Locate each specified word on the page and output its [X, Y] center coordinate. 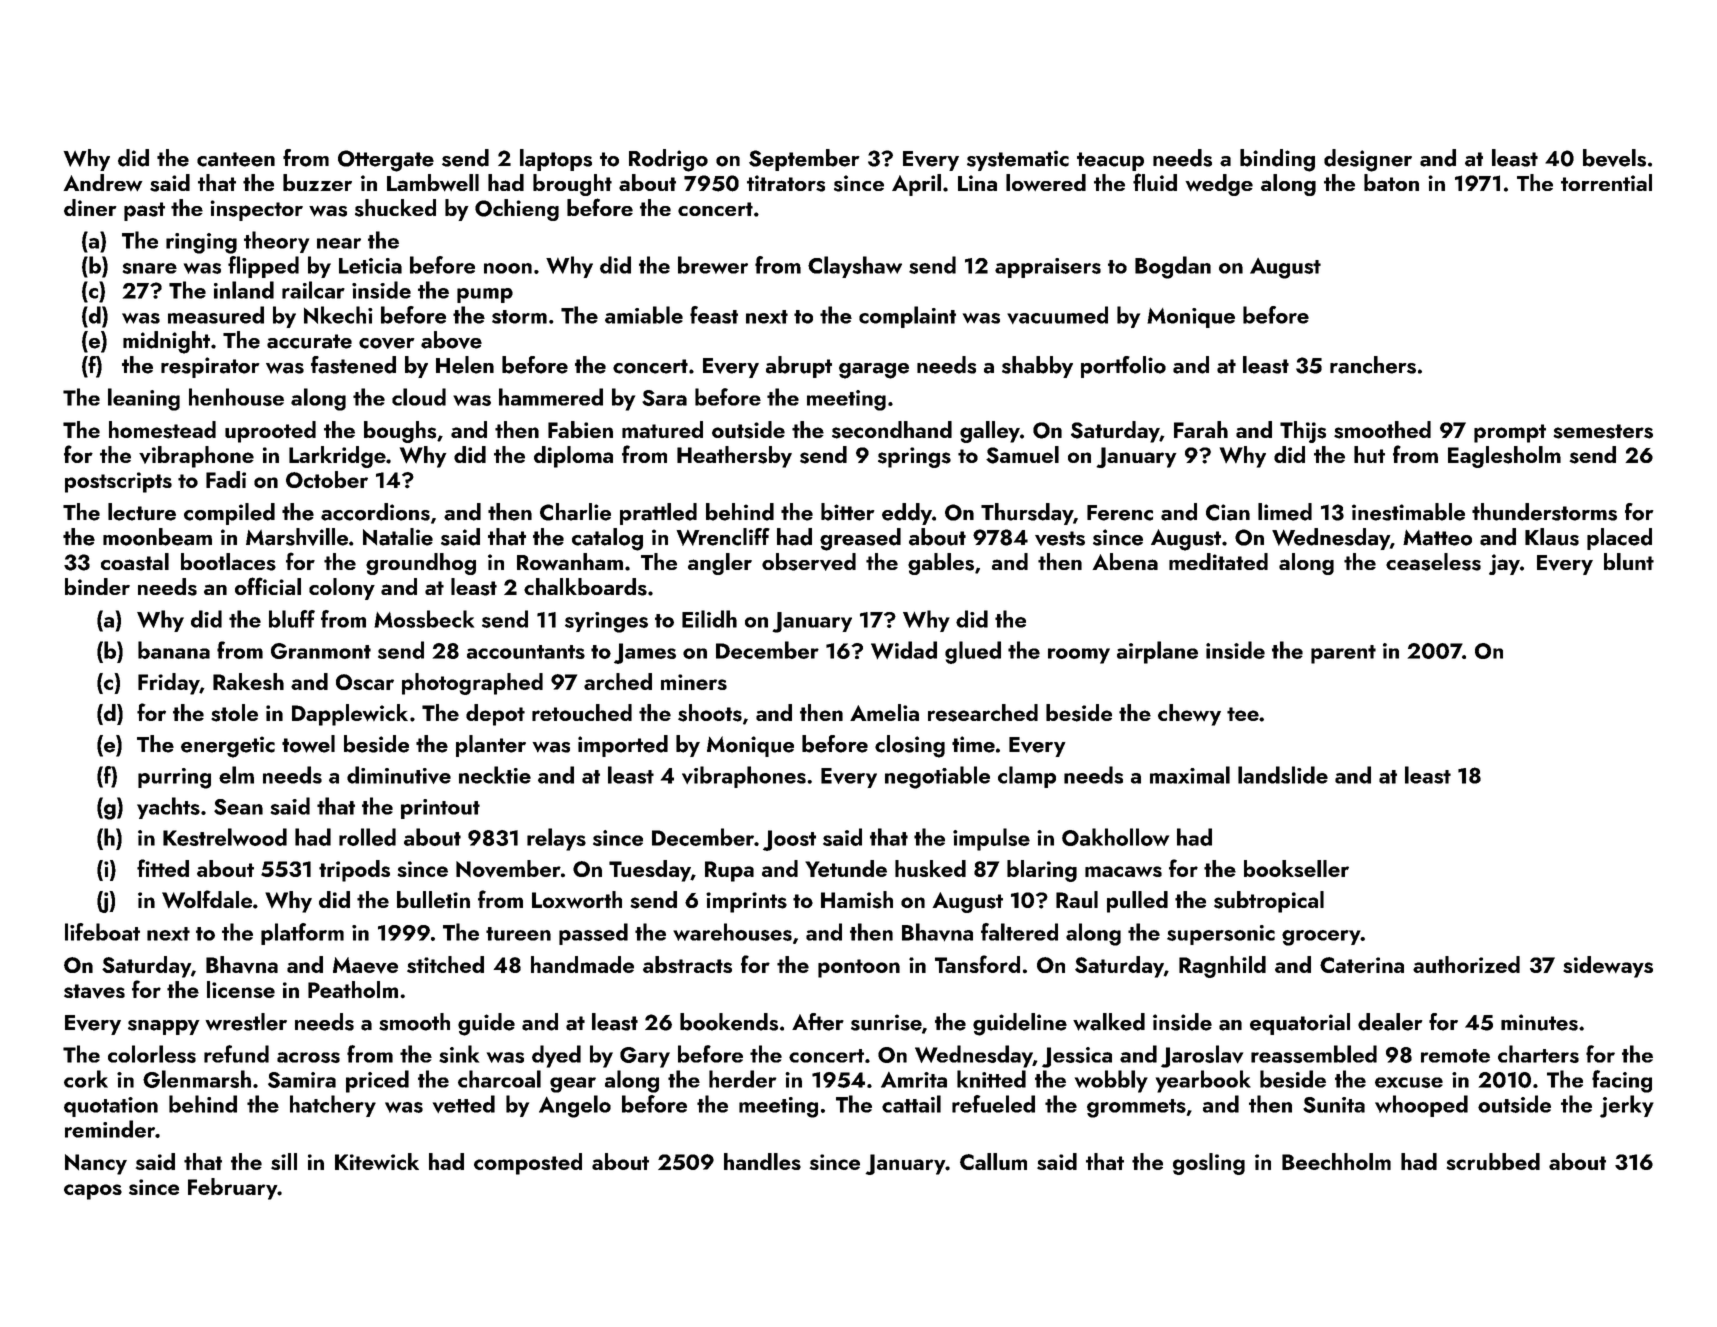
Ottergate [386, 161]
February [233, 1189]
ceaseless [1433, 562]
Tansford [977, 964]
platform [302, 934]
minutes [1539, 1022]
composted [528, 1164]
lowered [1046, 182]
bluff [292, 619]
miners [694, 682]
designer [1368, 160]
